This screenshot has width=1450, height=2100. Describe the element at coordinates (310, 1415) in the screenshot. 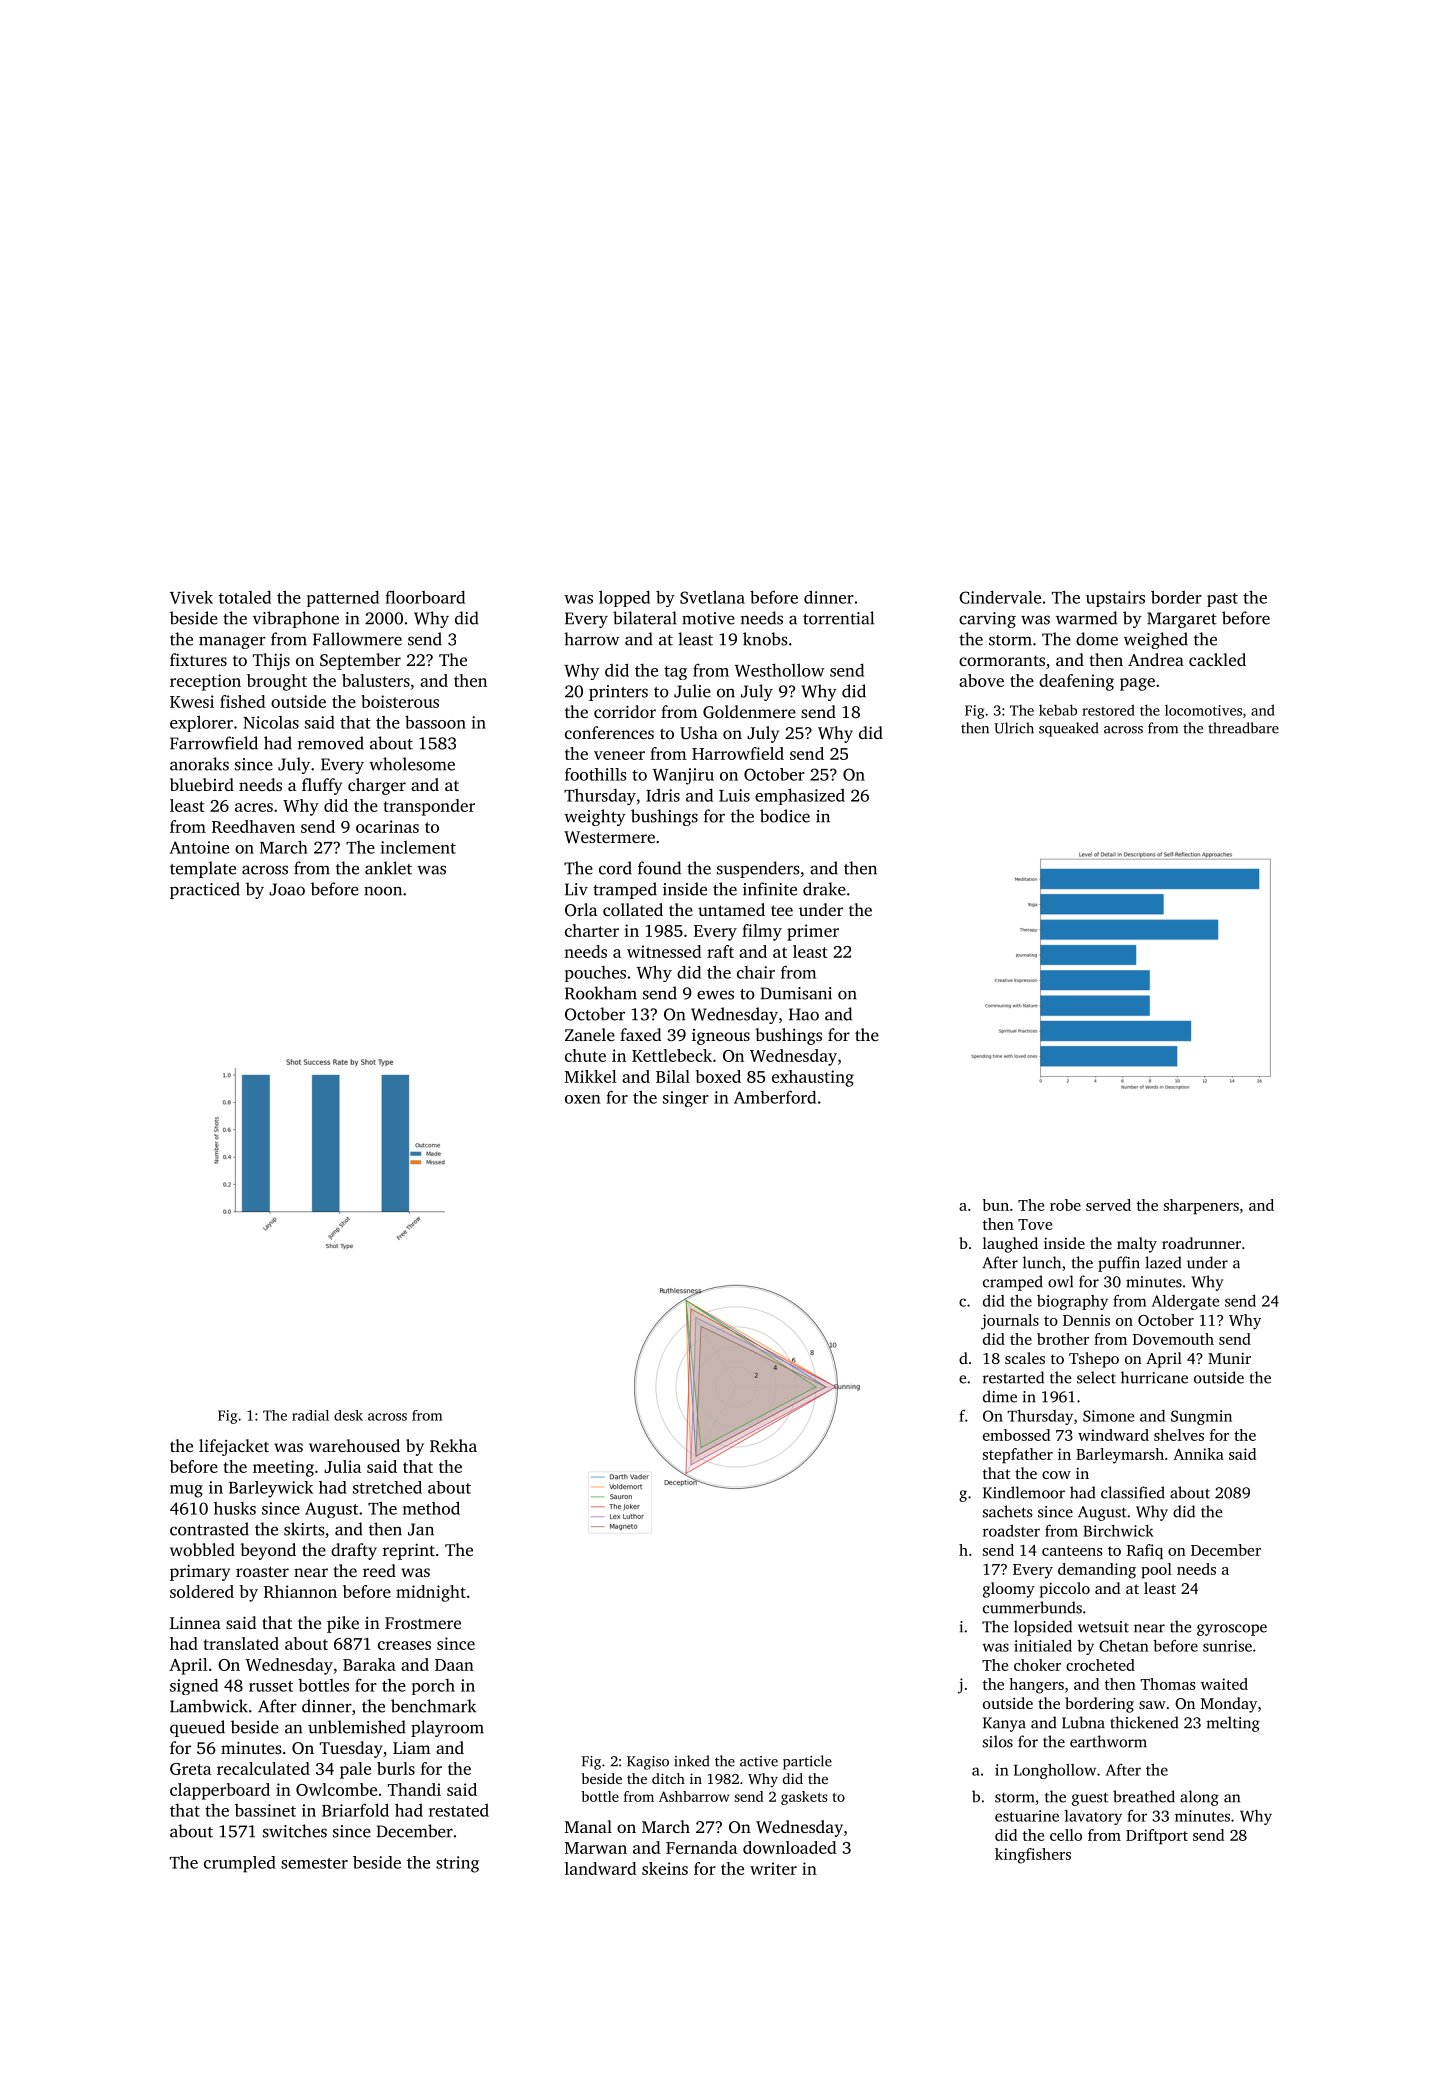

I see `radial` at that location.
